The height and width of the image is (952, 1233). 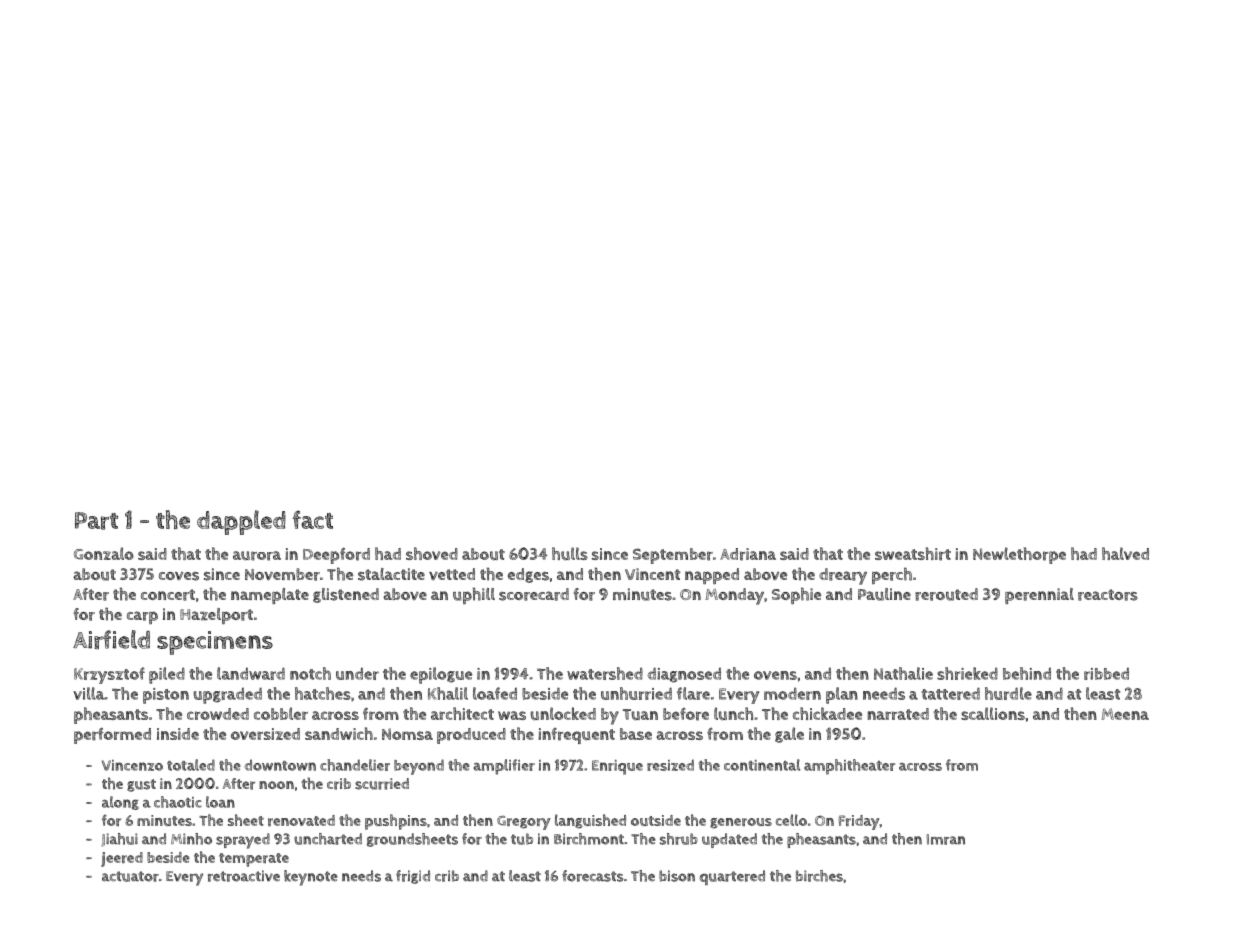 What do you see at coordinates (819, 876) in the image?
I see `birches` at bounding box center [819, 876].
